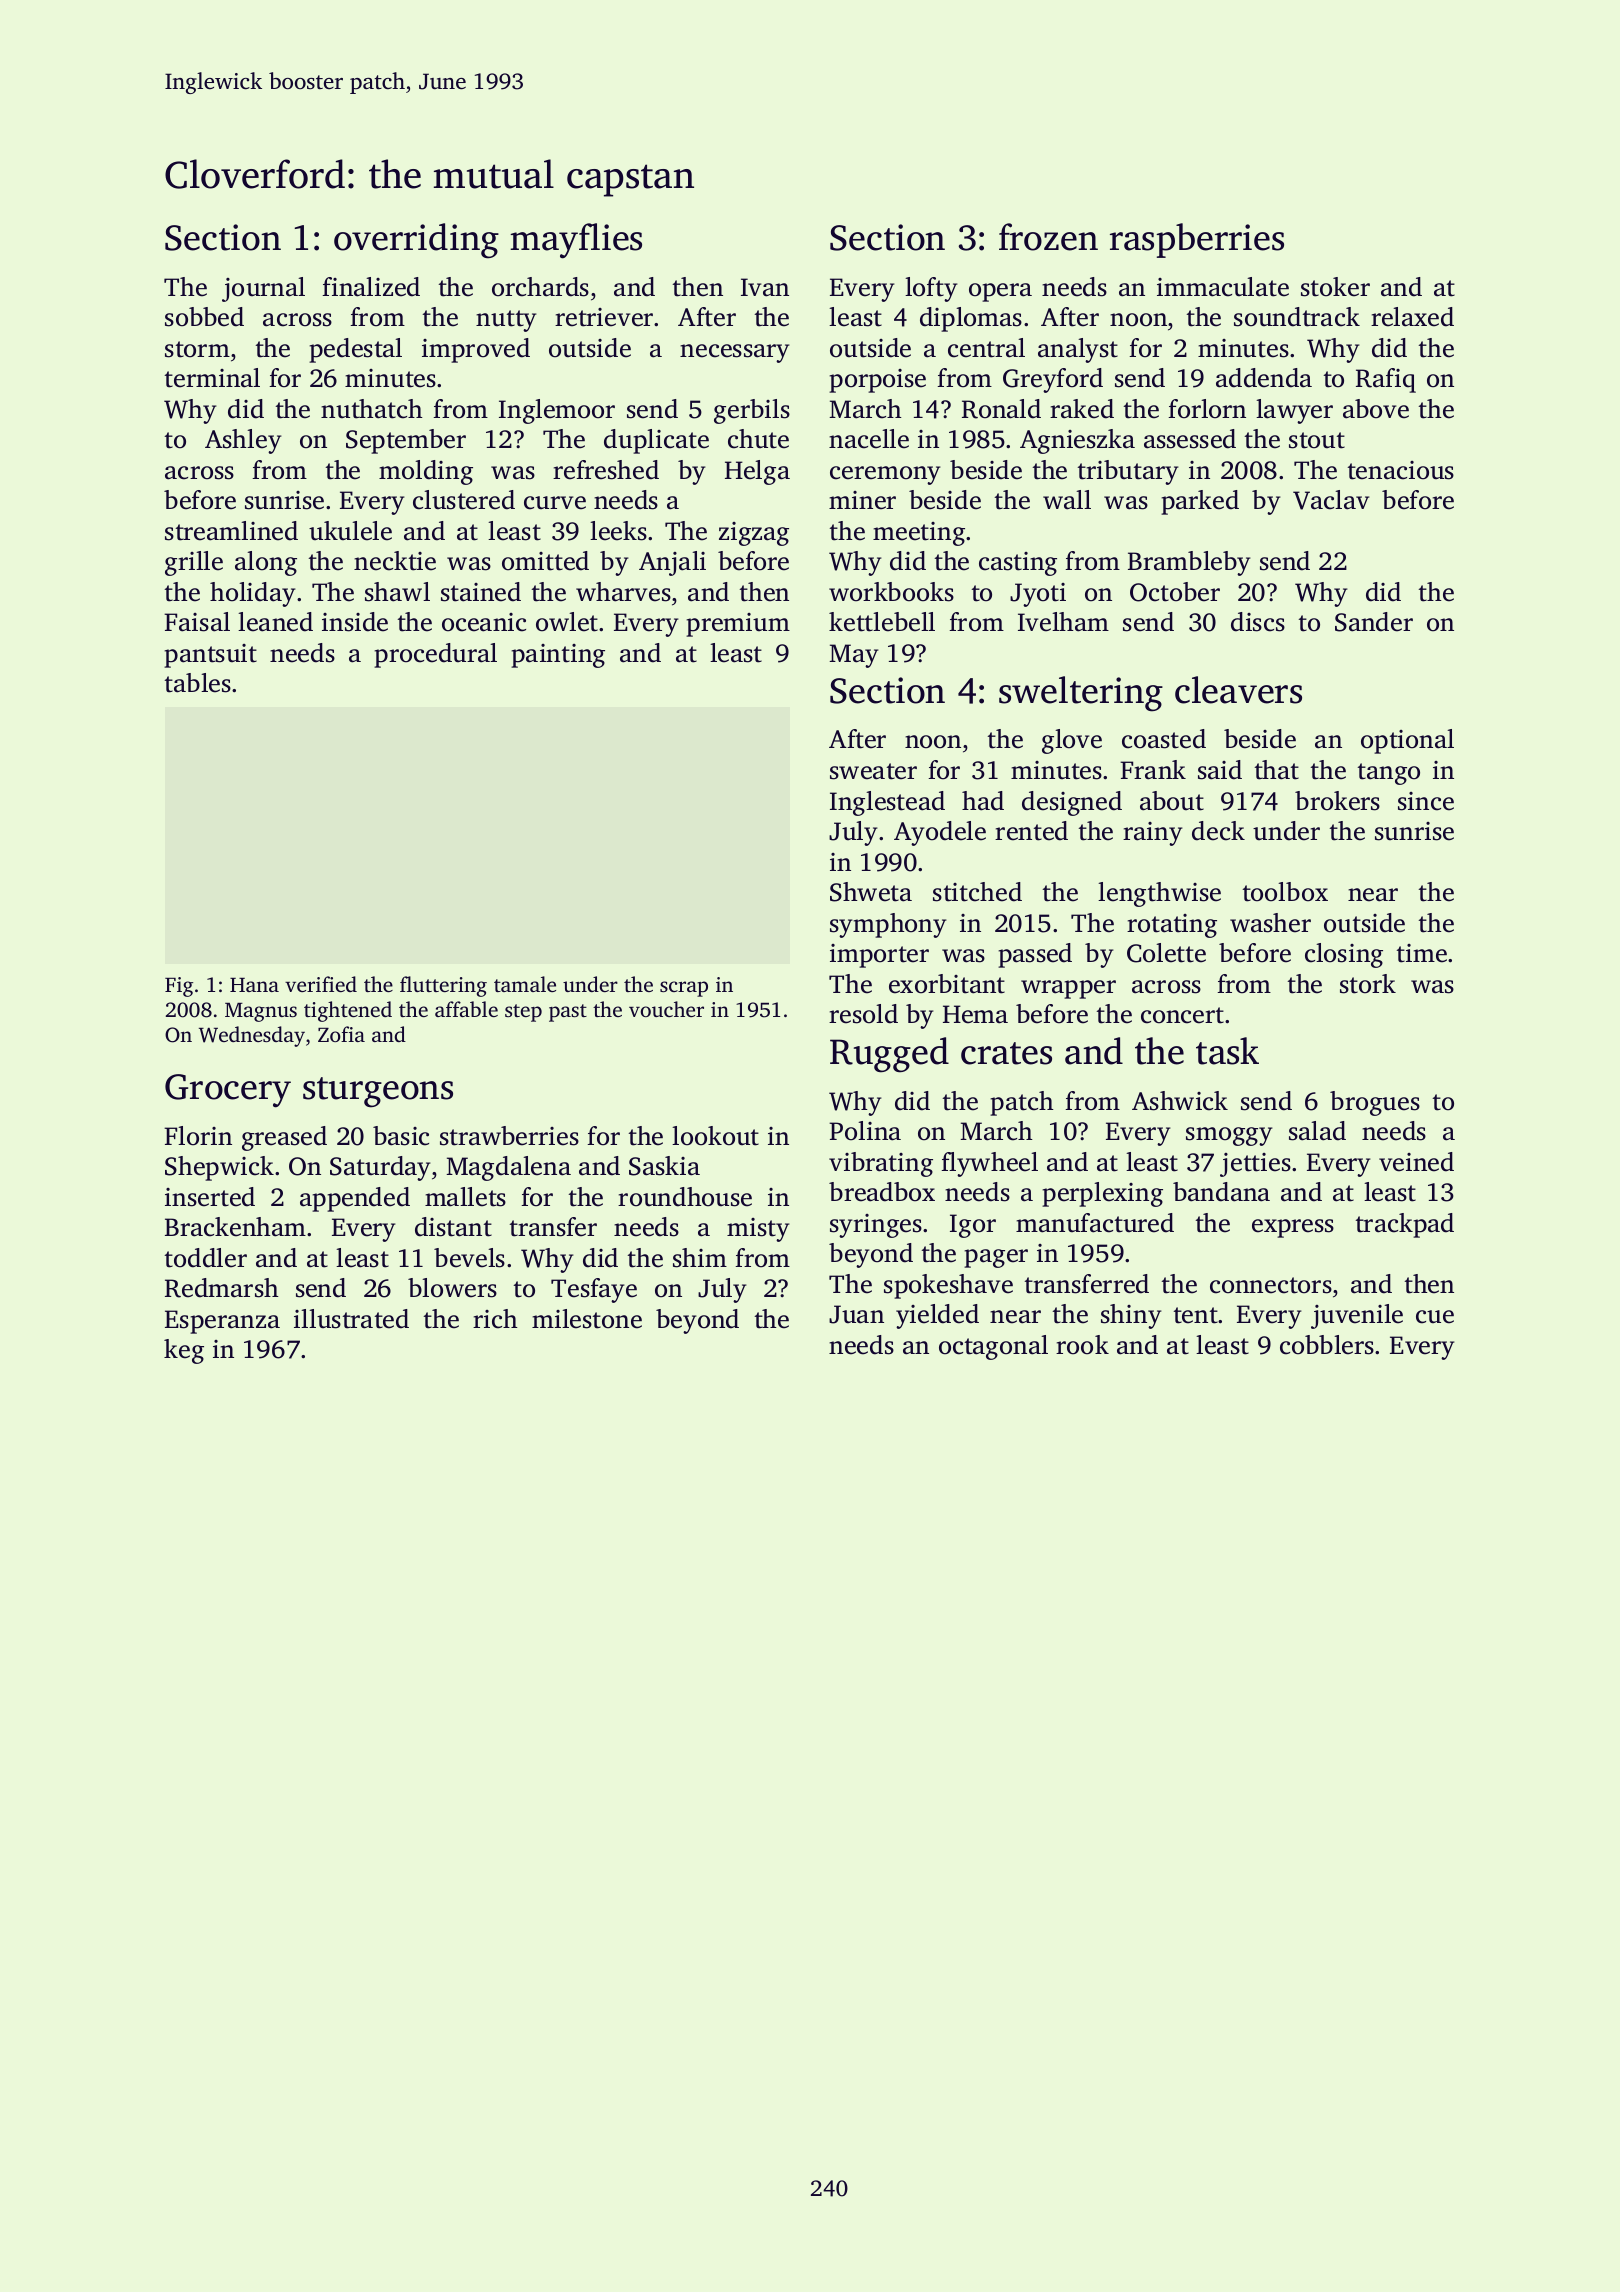 The image size is (1620, 2292). Describe the element at coordinates (738, 625) in the screenshot. I see `premium` at that location.
